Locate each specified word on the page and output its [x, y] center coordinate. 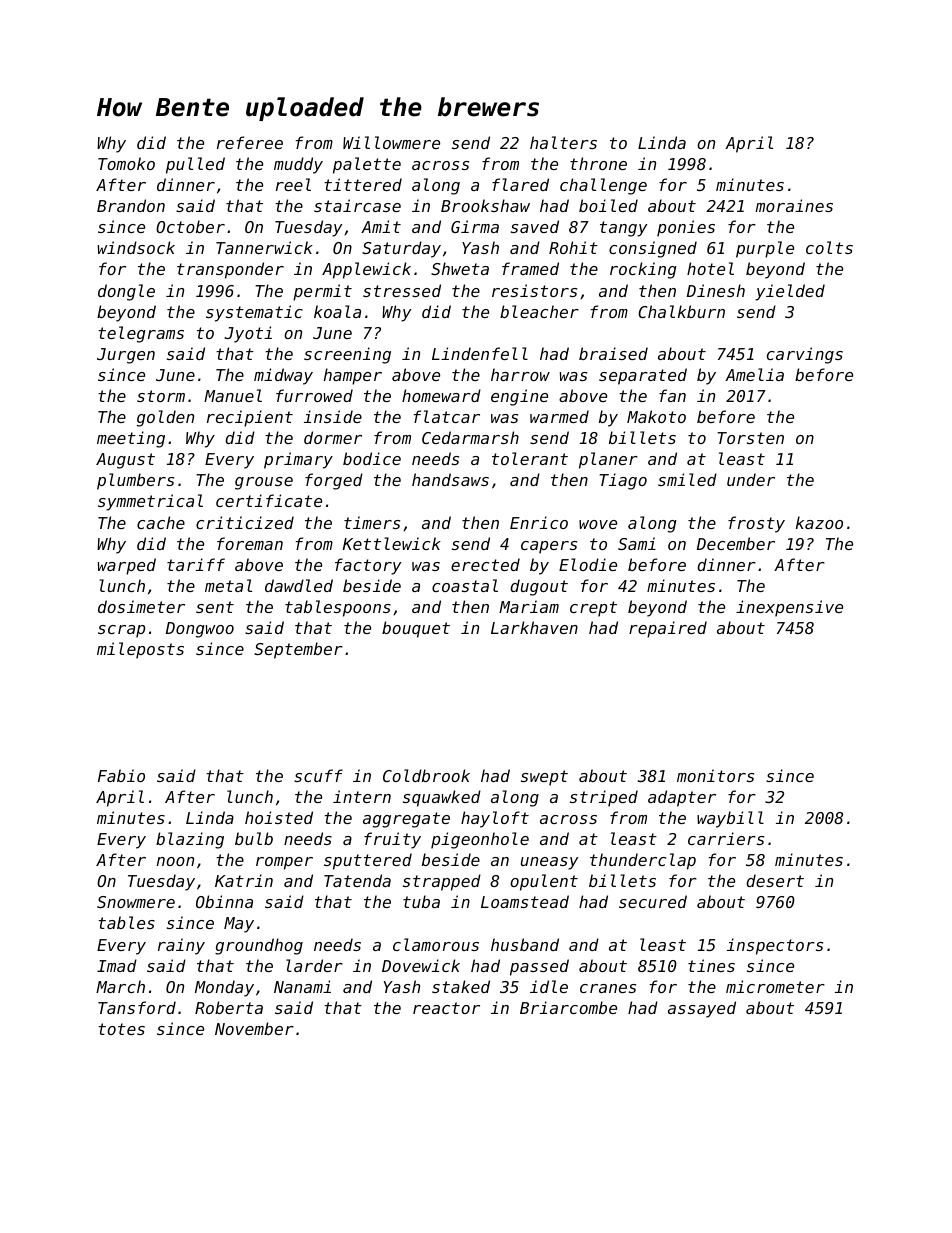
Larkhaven [534, 627]
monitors [715, 775]
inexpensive [789, 608]
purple [765, 249]
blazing [190, 840]
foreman [250, 543]
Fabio [121, 775]
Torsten [750, 438]
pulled [195, 165]
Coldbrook [426, 775]
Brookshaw [485, 205]
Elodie [588, 564]
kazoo [819, 522]
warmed [559, 416]
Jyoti [248, 334]
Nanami [302, 986]
